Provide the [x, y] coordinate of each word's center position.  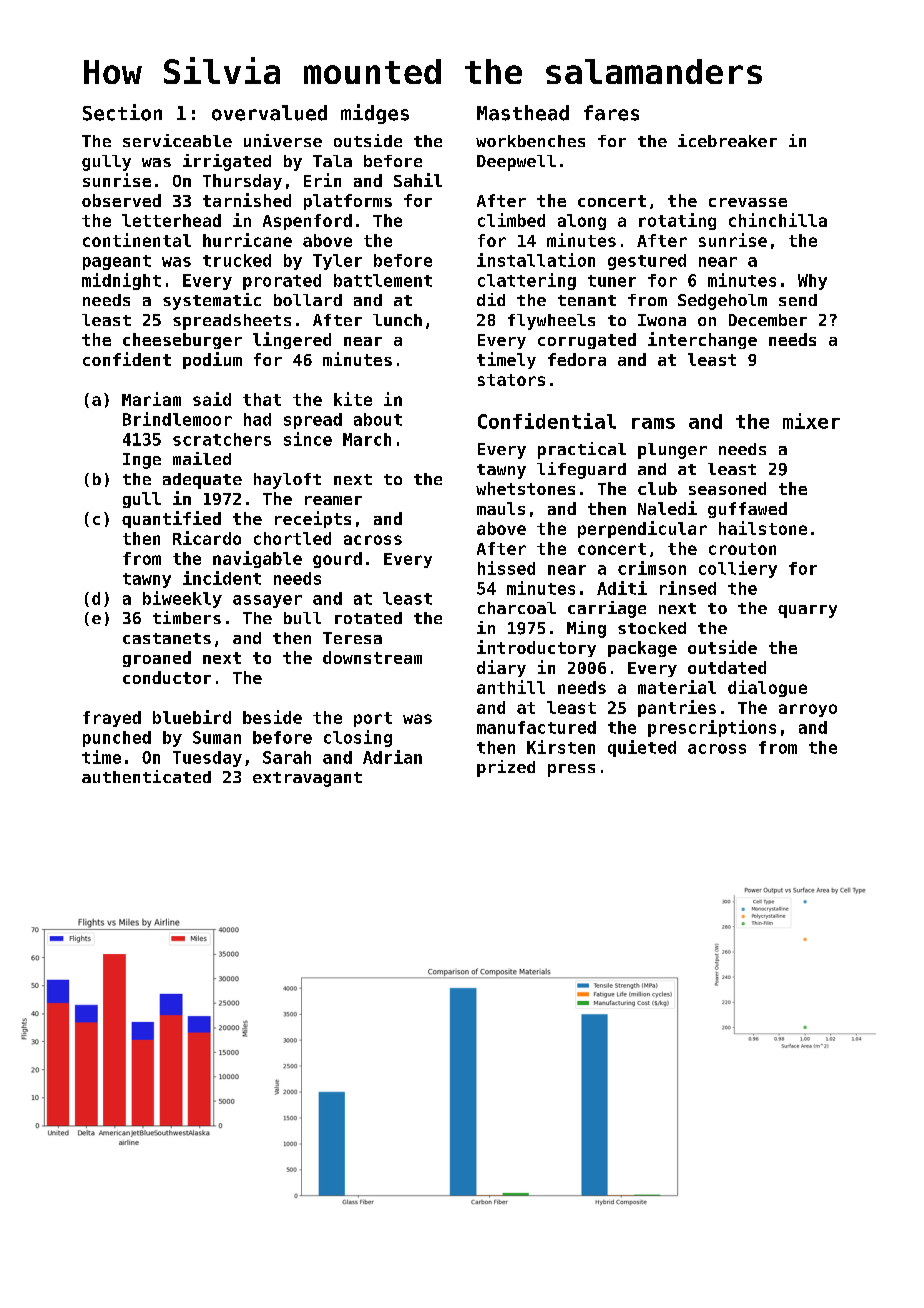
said [212, 399]
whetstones [525, 488]
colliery [738, 569]
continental [137, 240]
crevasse [748, 202]
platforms [348, 202]
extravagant [307, 779]
